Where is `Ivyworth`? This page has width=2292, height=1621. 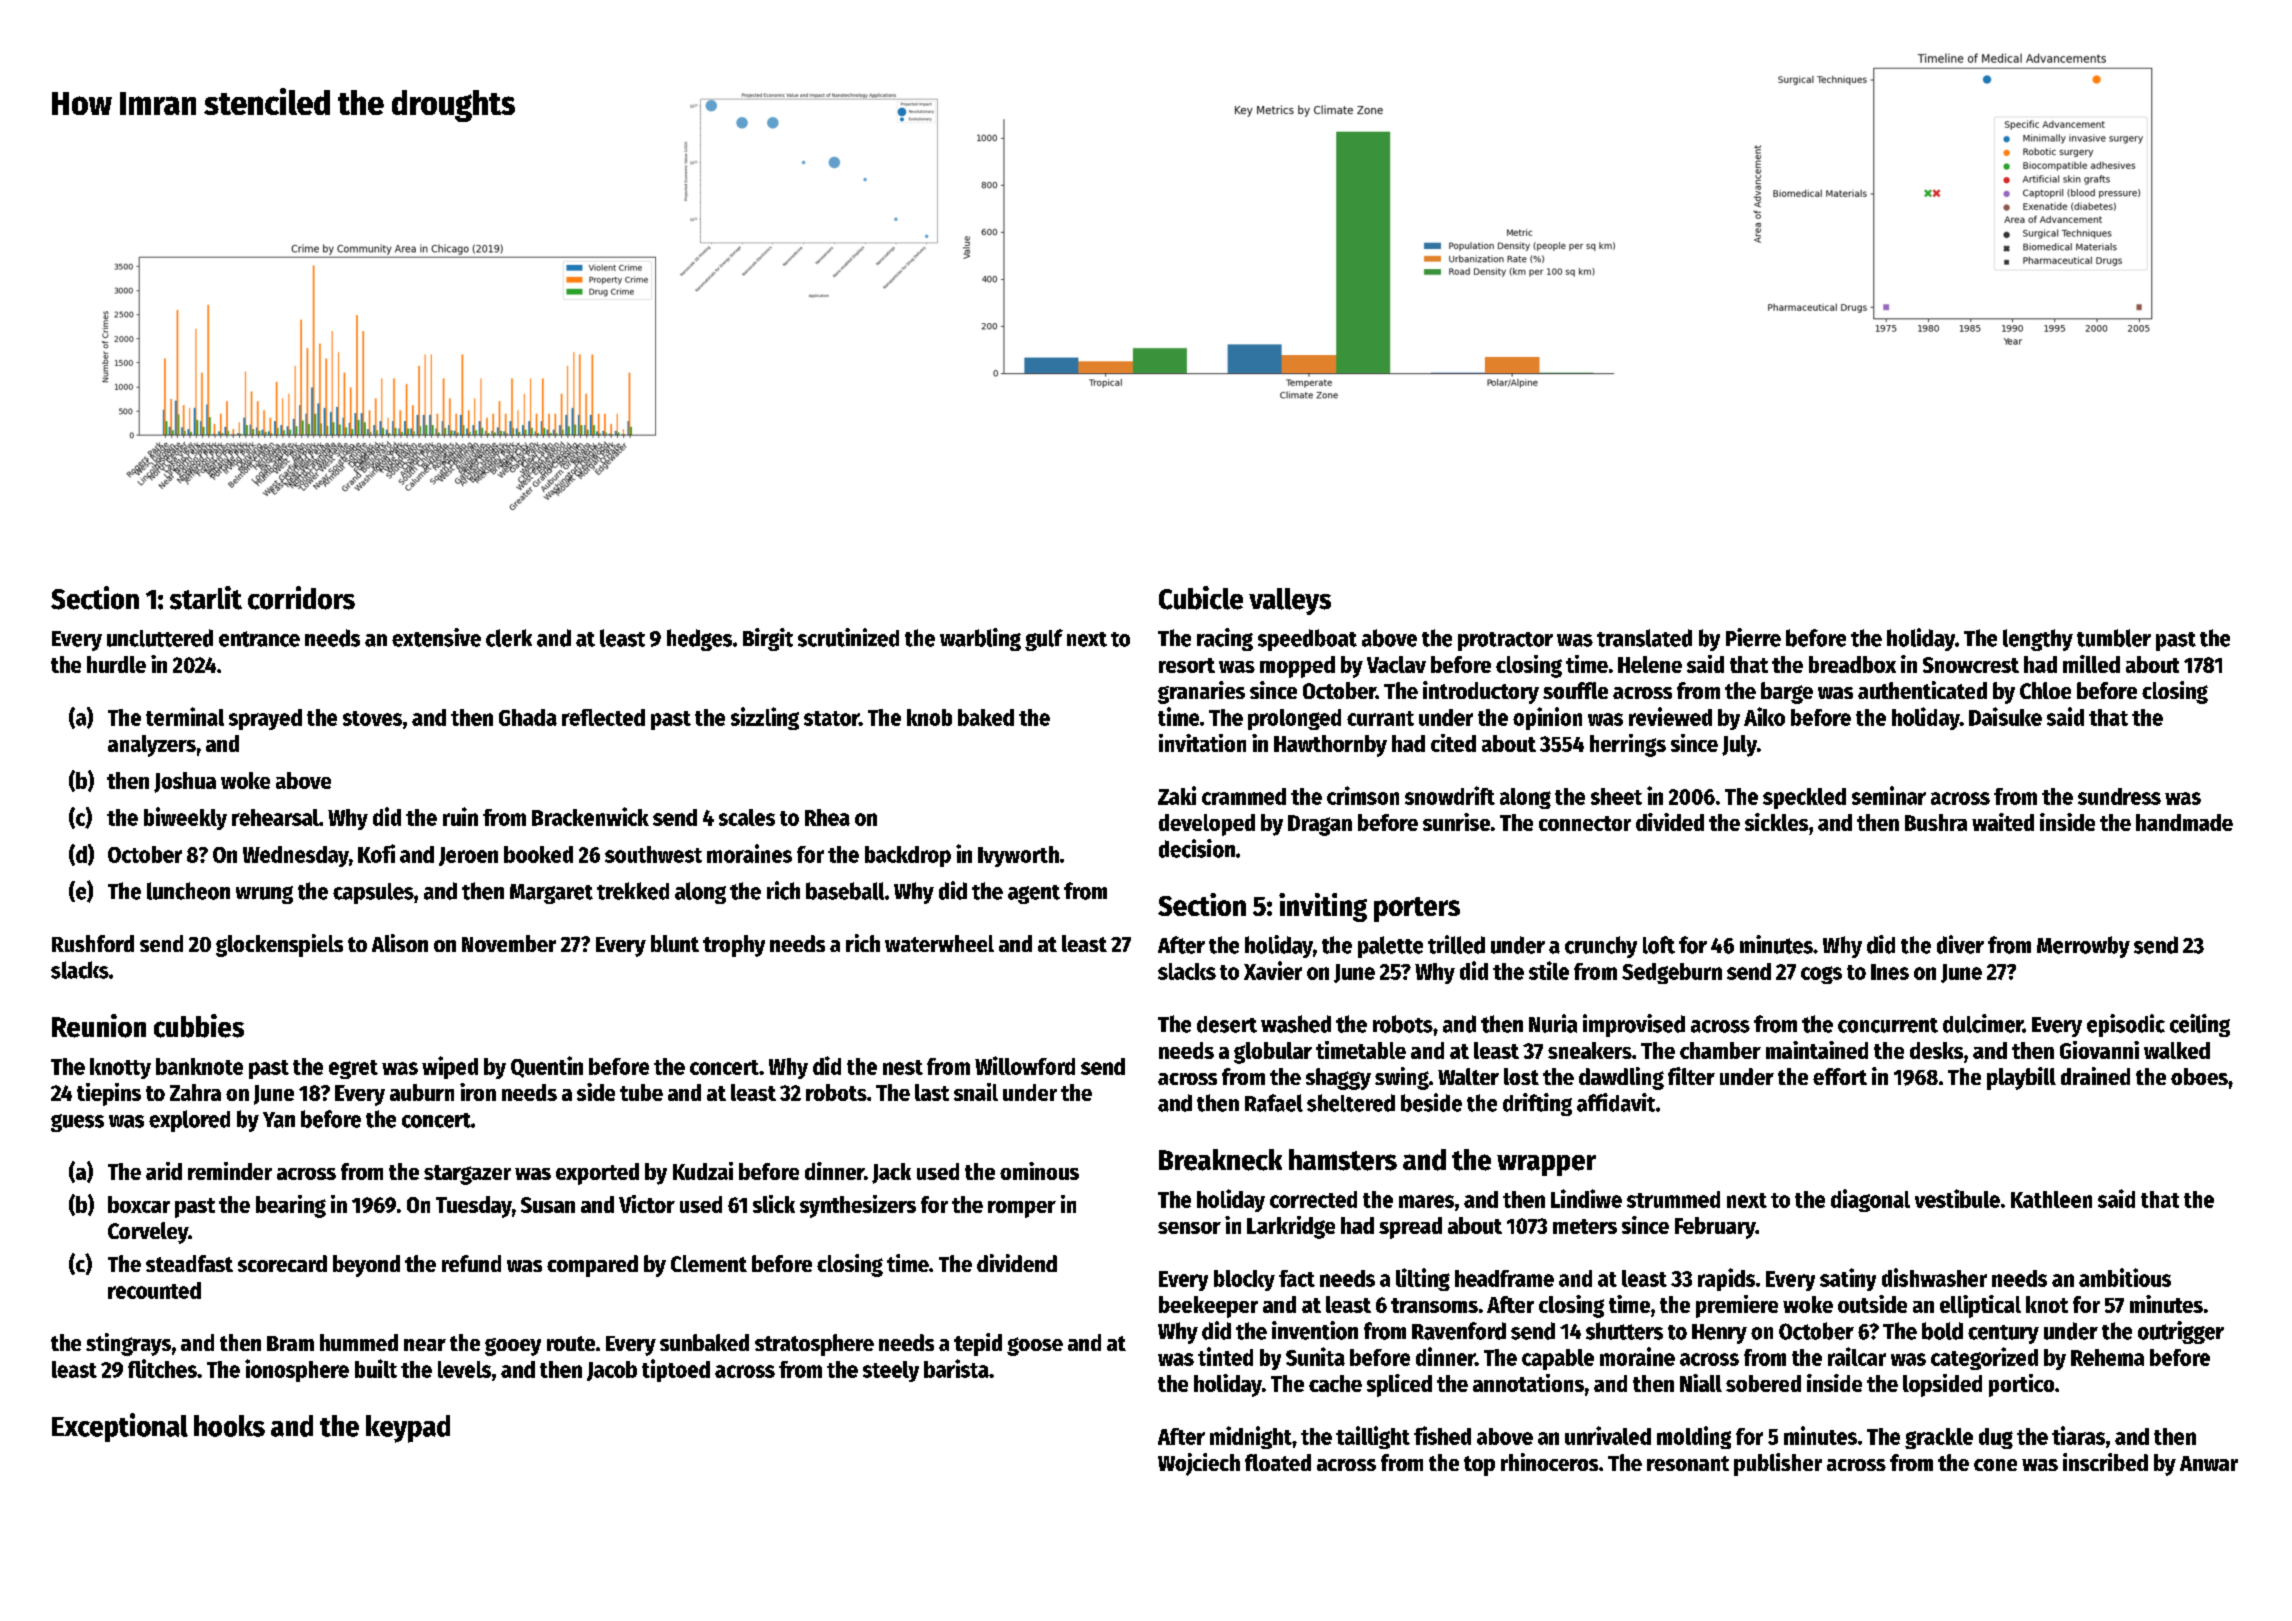 Ivyworth is located at coordinates (1018, 856).
